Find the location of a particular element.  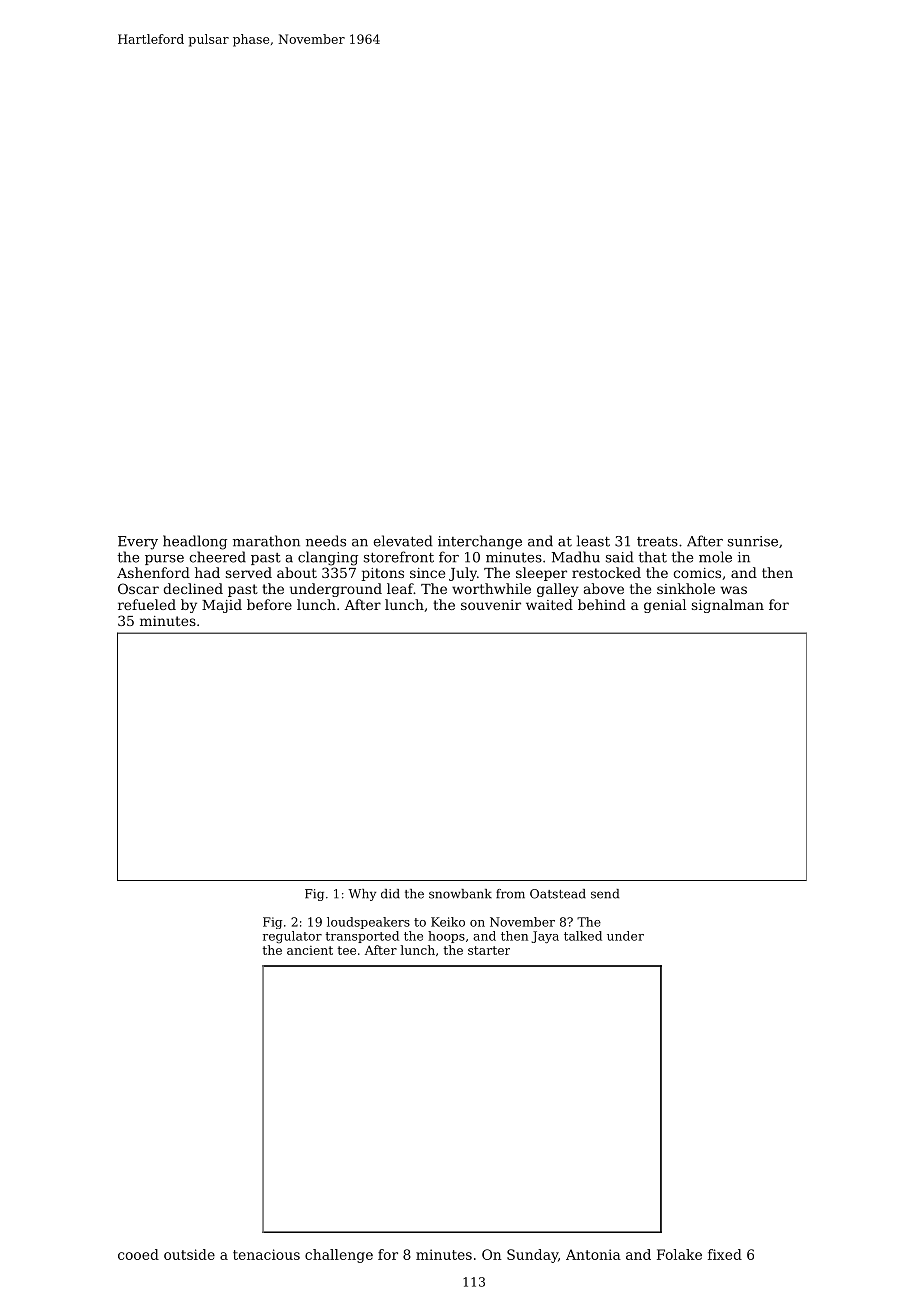

fixed is located at coordinates (725, 1254).
